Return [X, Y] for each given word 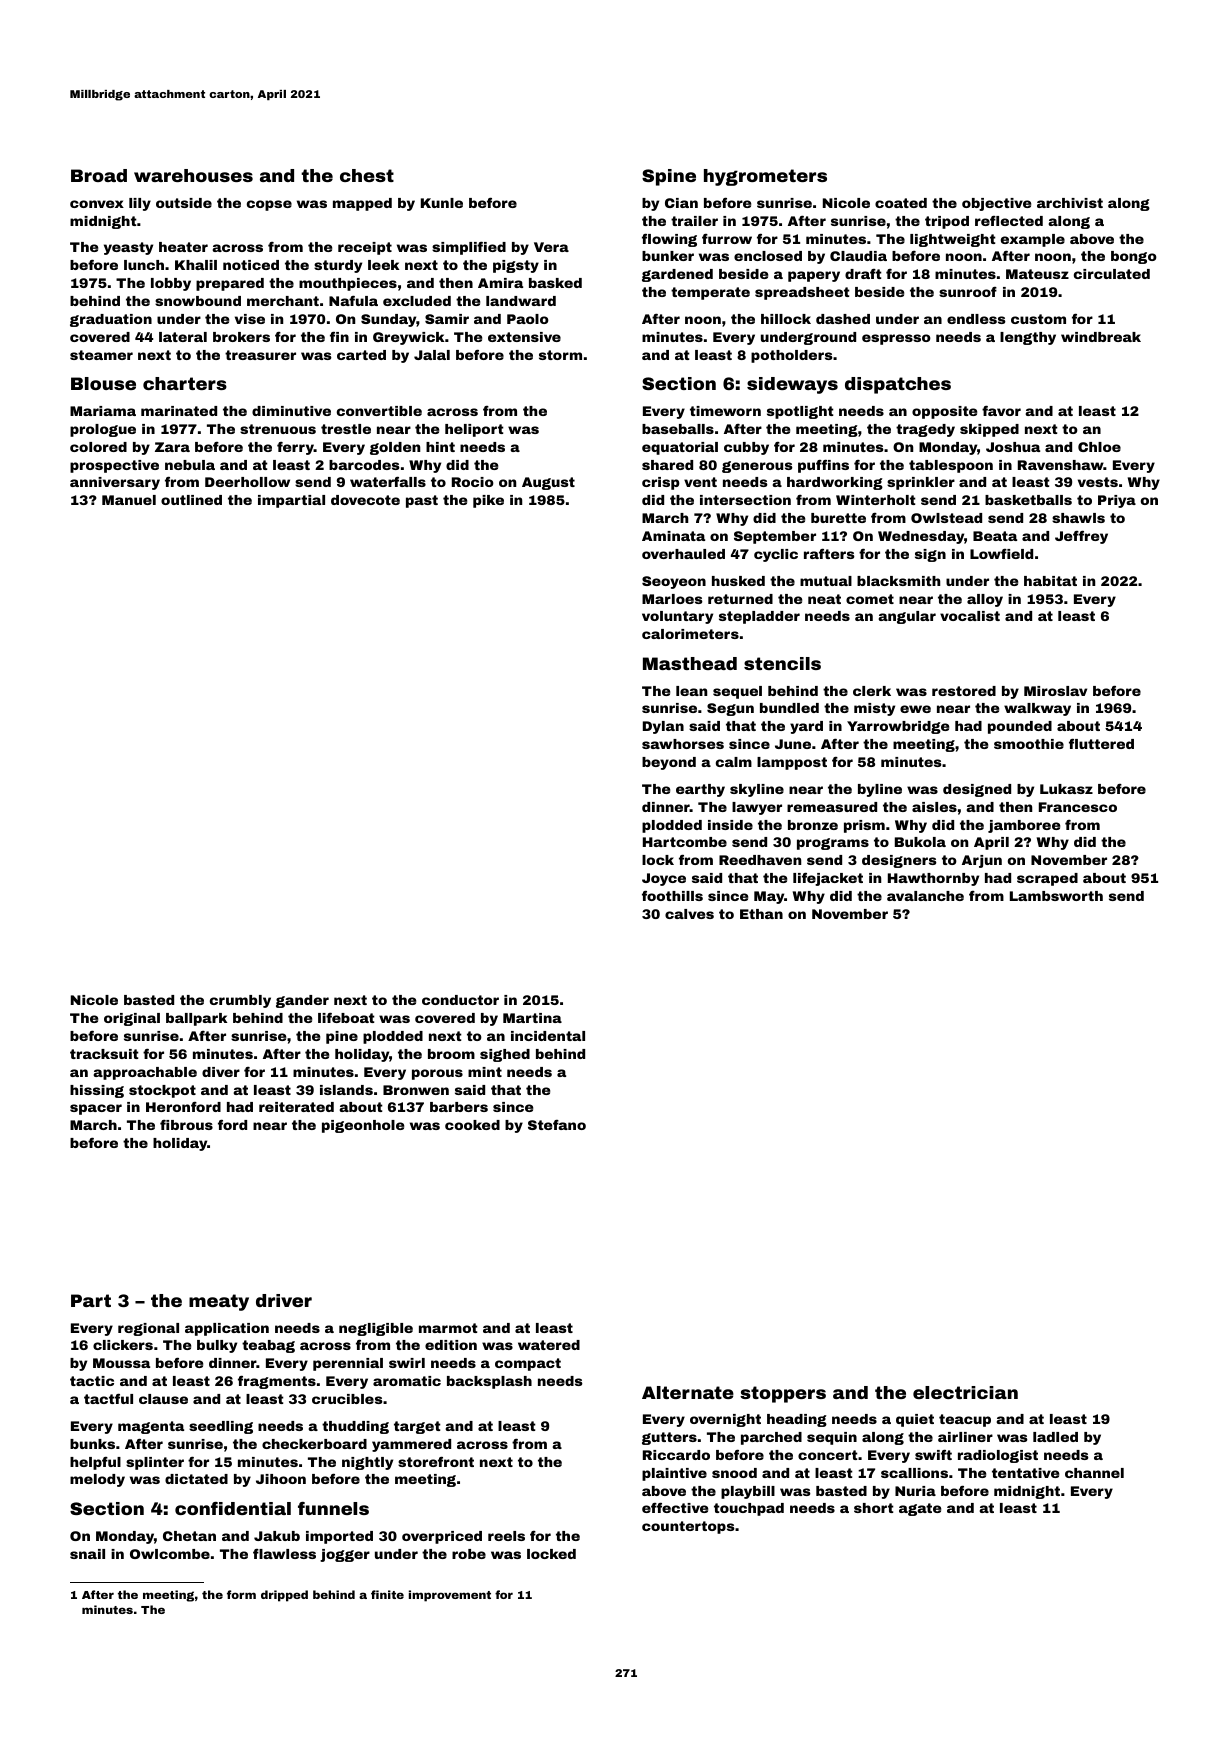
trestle [346, 429]
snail [87, 1554]
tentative [1025, 1473]
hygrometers [765, 177]
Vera [551, 247]
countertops [688, 1527]
